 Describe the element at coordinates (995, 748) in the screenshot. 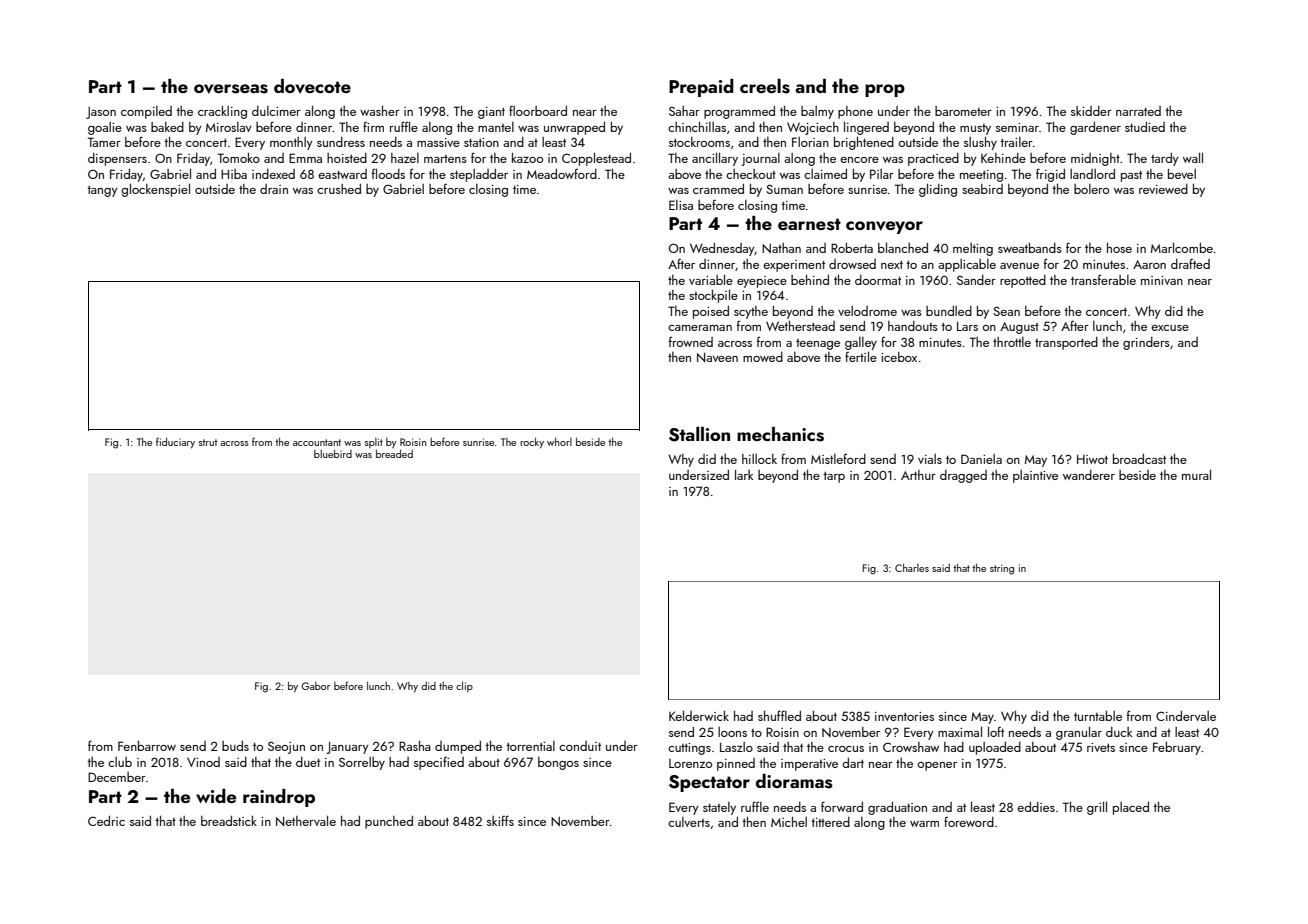

I see `uploaded` at that location.
